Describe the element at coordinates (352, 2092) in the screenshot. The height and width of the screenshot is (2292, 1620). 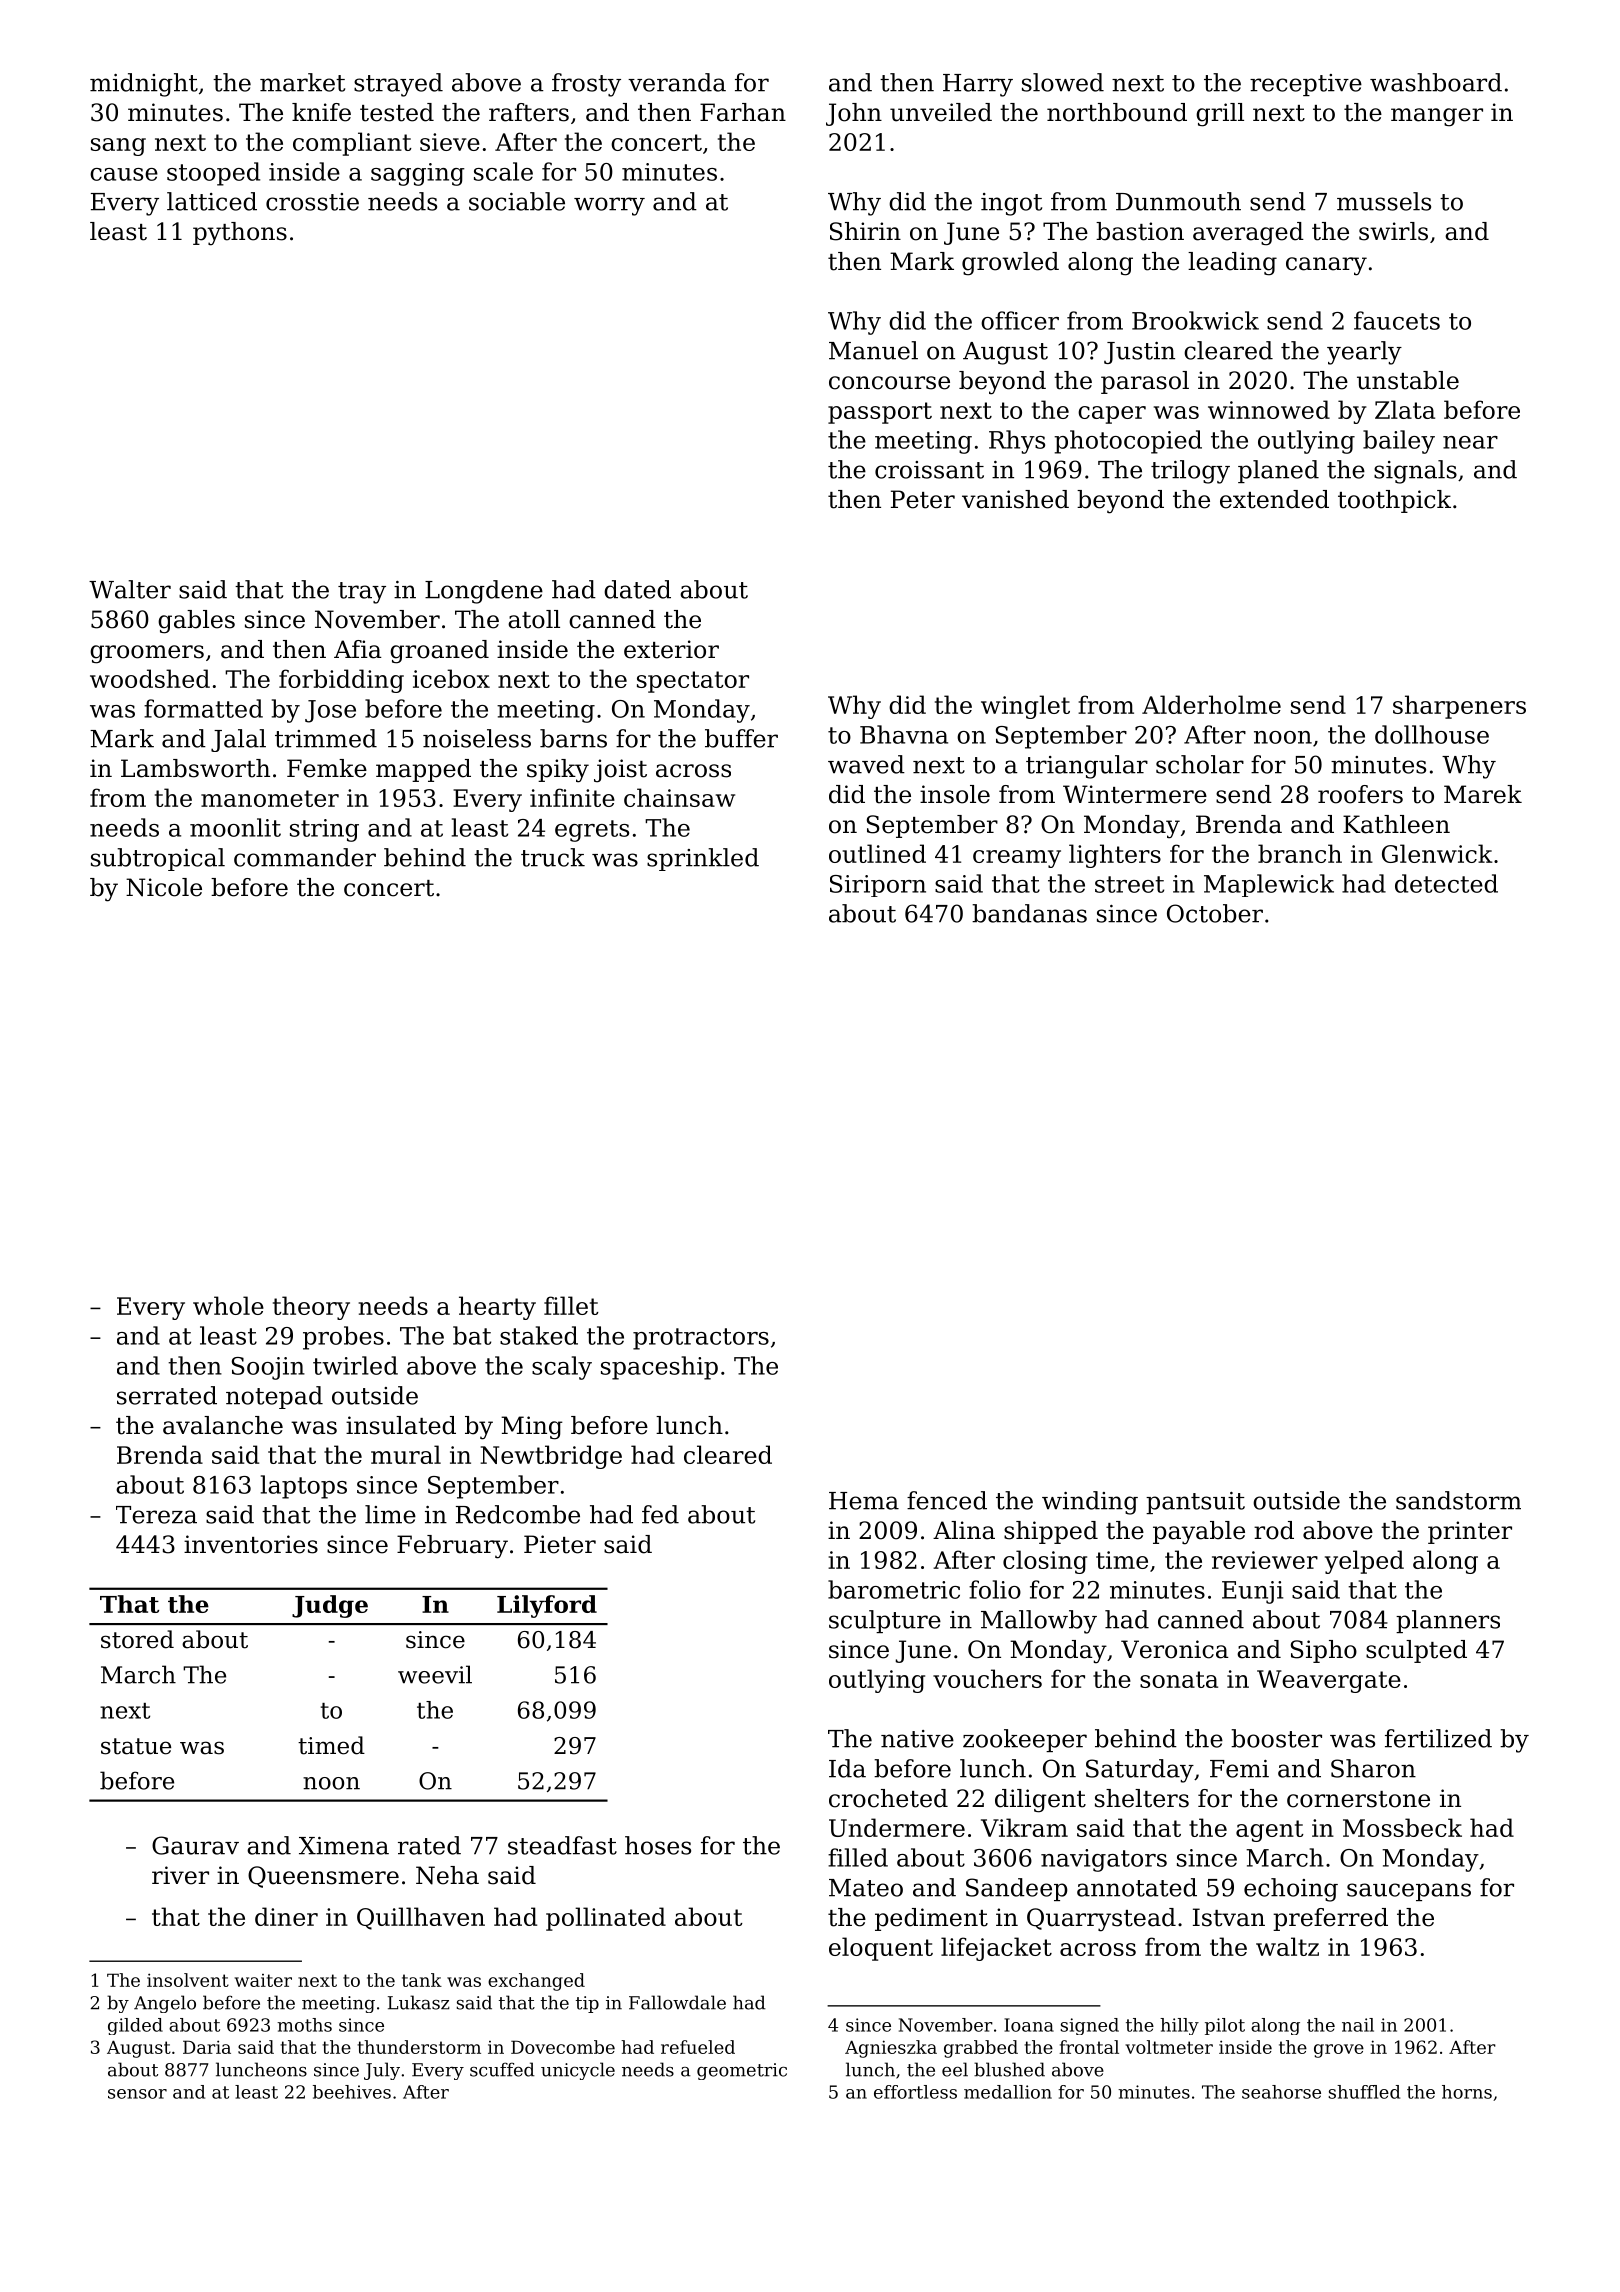
I see `beehives` at that location.
